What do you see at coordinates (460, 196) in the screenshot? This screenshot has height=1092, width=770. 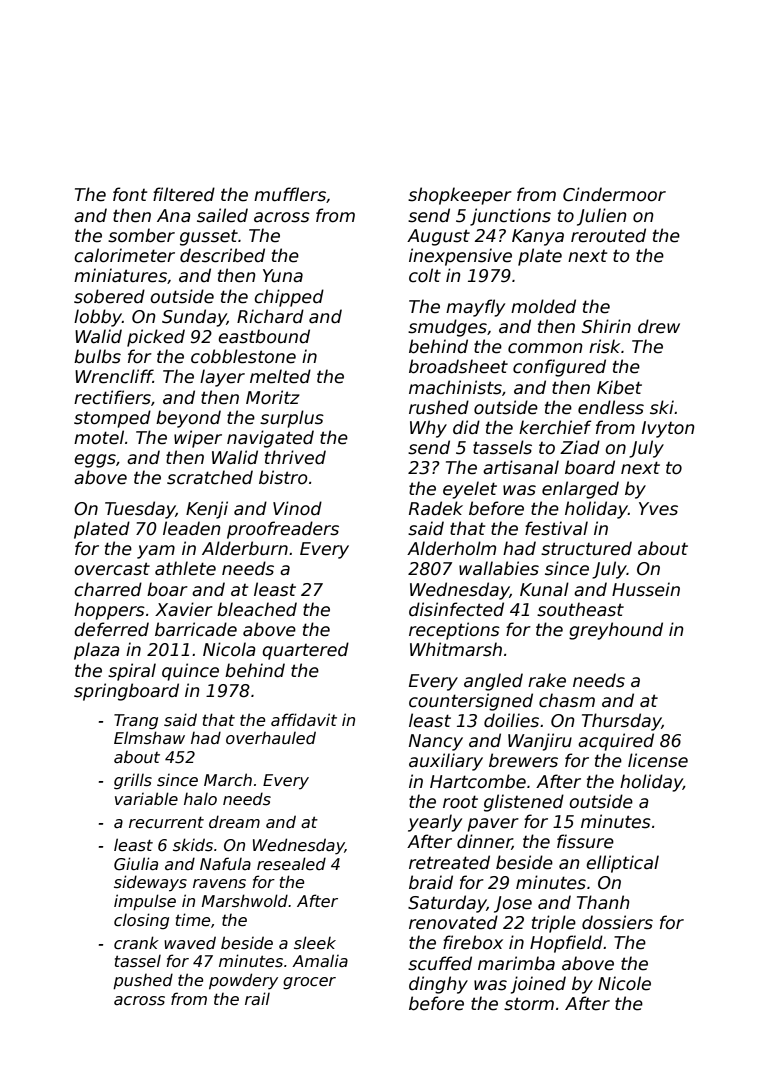 I see `shopkeeper` at bounding box center [460, 196].
